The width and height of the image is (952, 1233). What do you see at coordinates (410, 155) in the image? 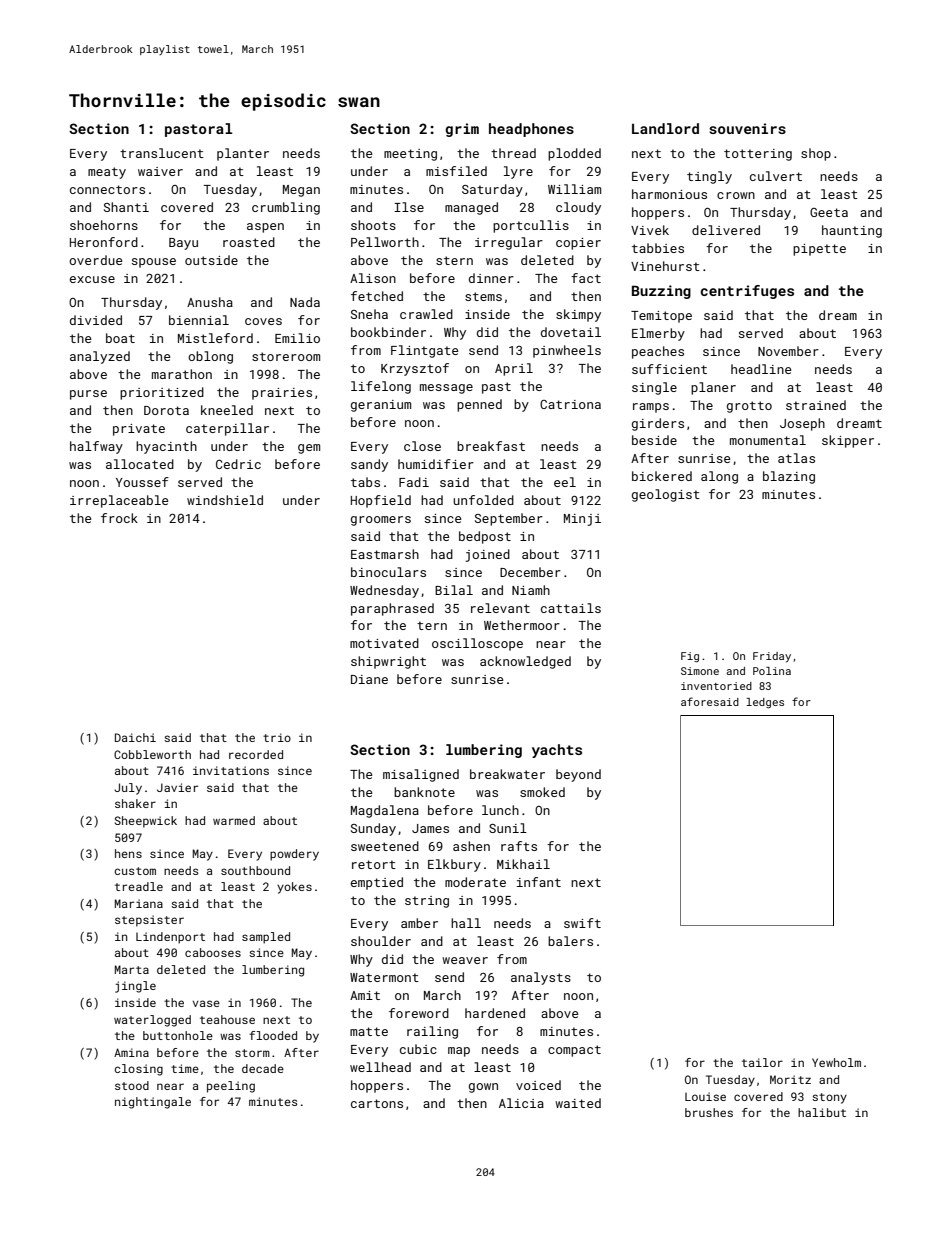
I see `meeting` at bounding box center [410, 155].
